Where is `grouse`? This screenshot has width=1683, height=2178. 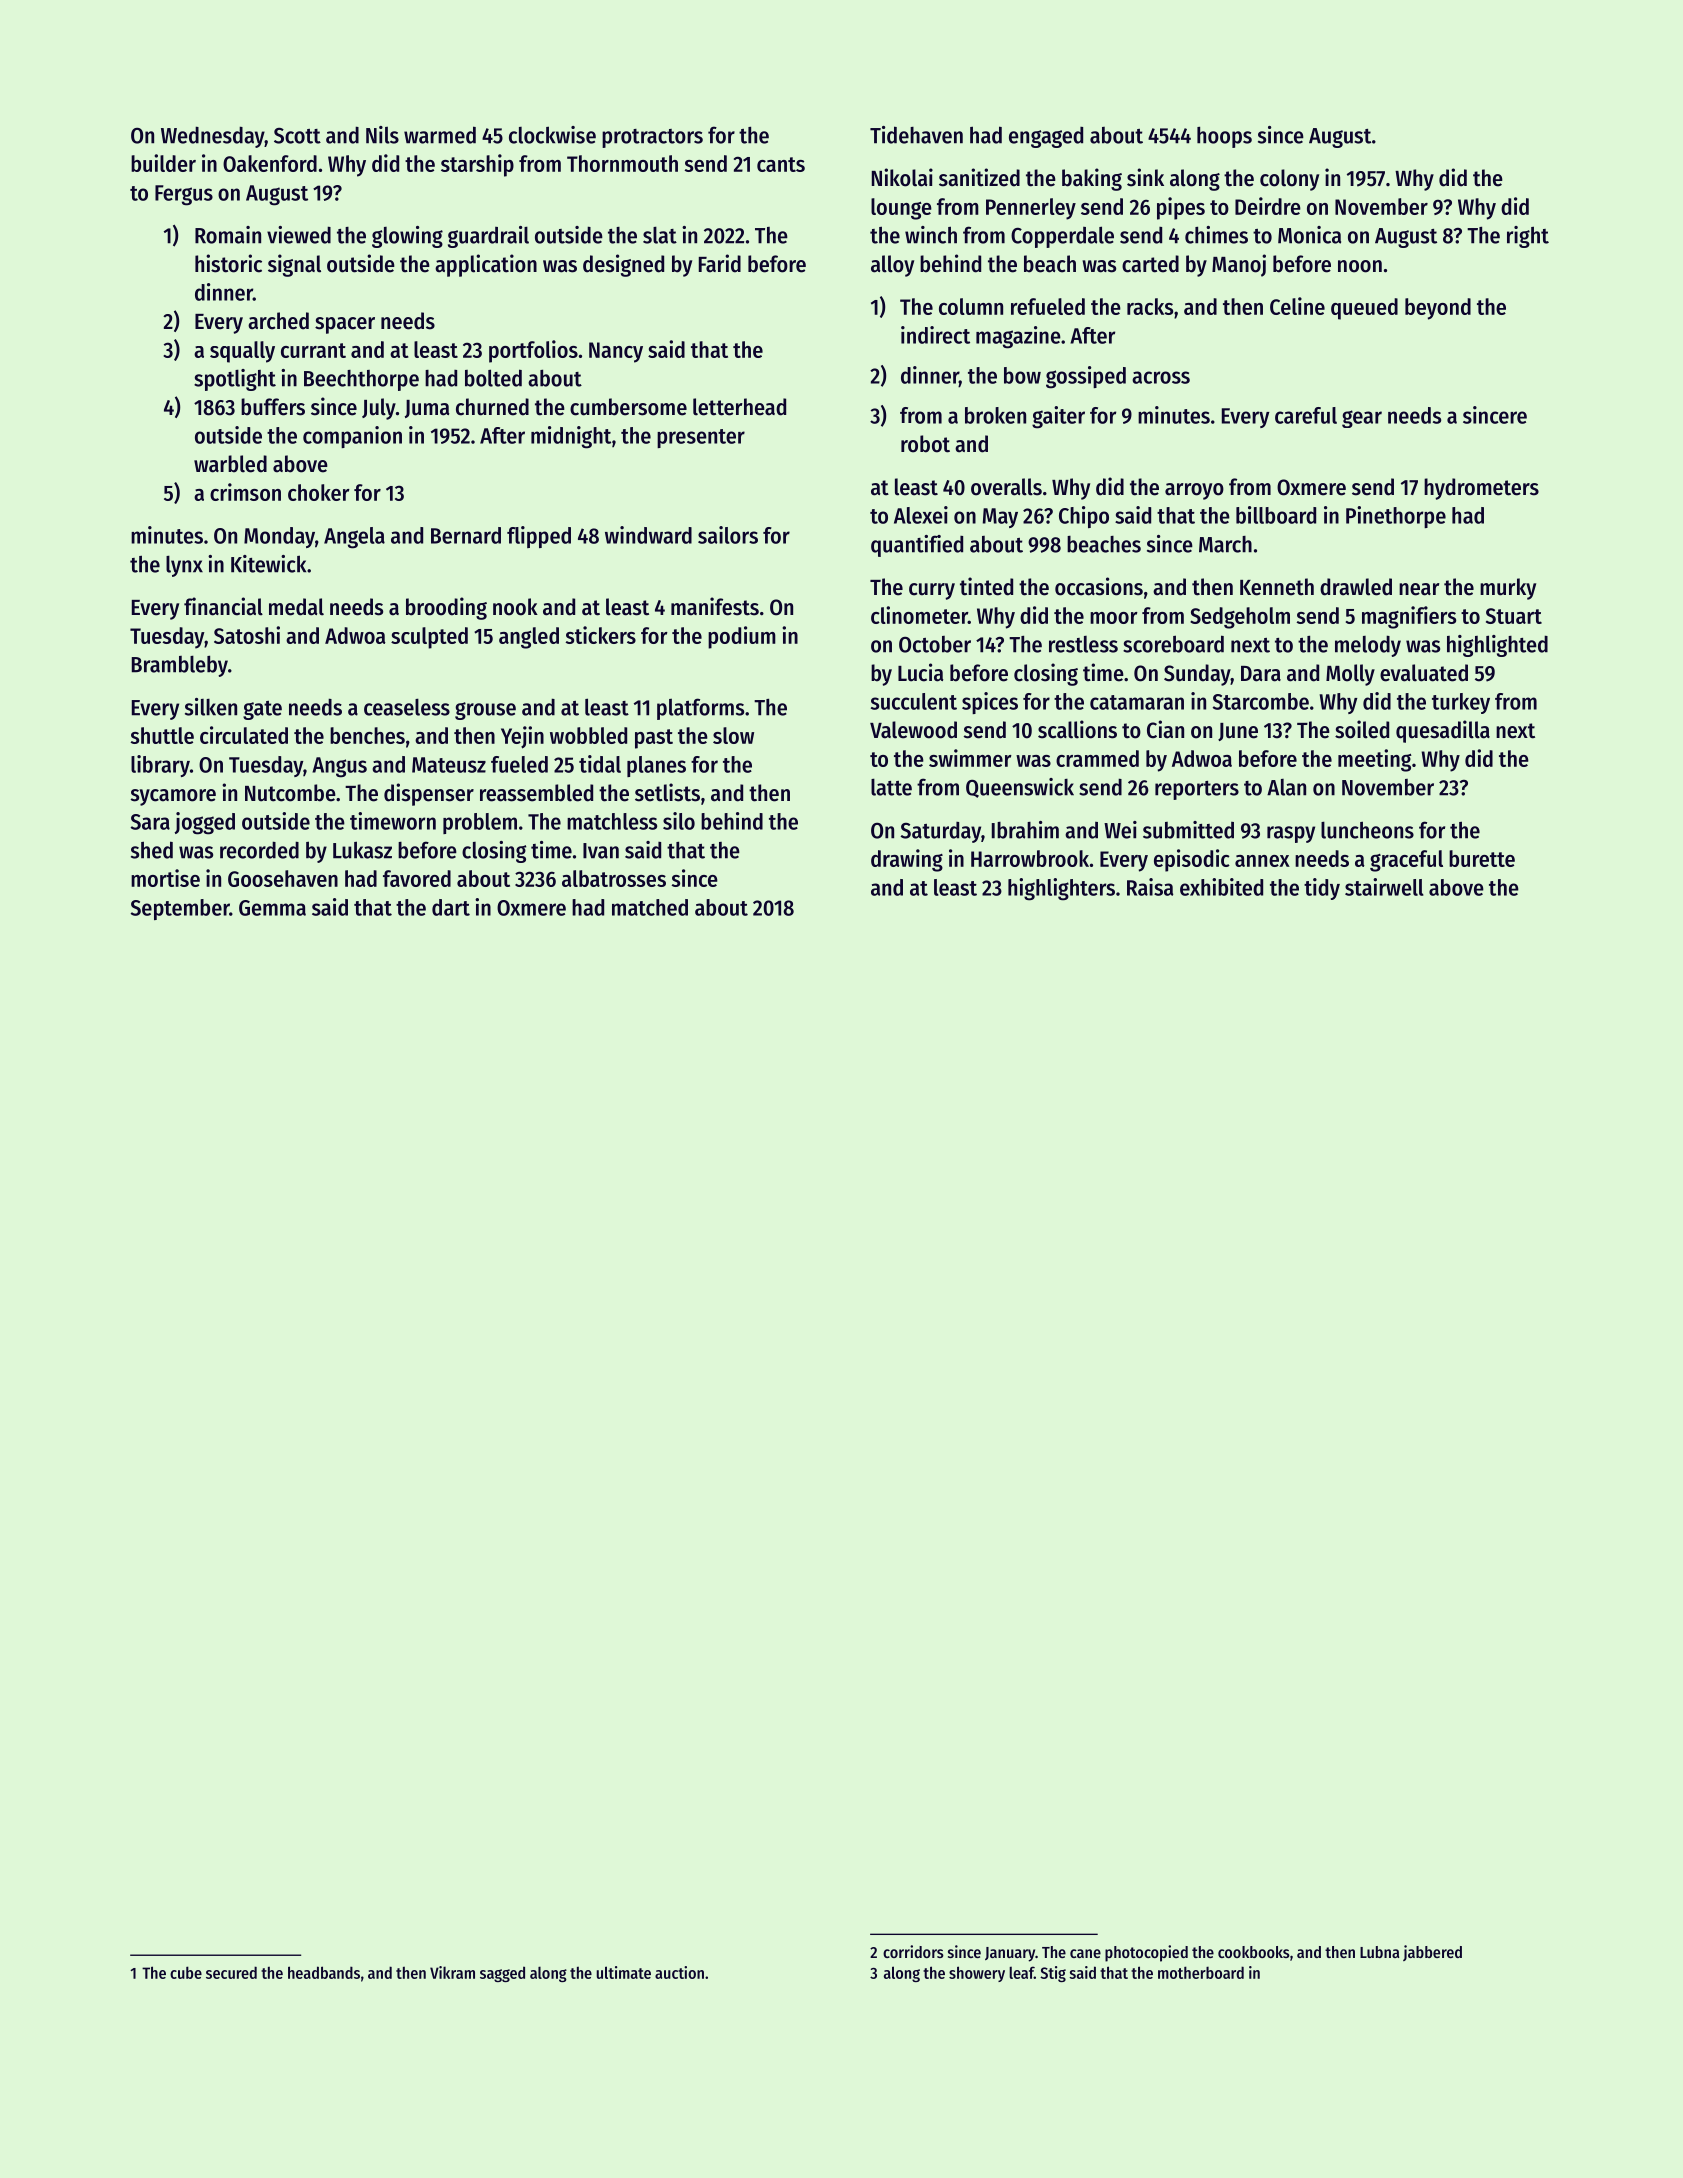 grouse is located at coordinates (485, 711).
